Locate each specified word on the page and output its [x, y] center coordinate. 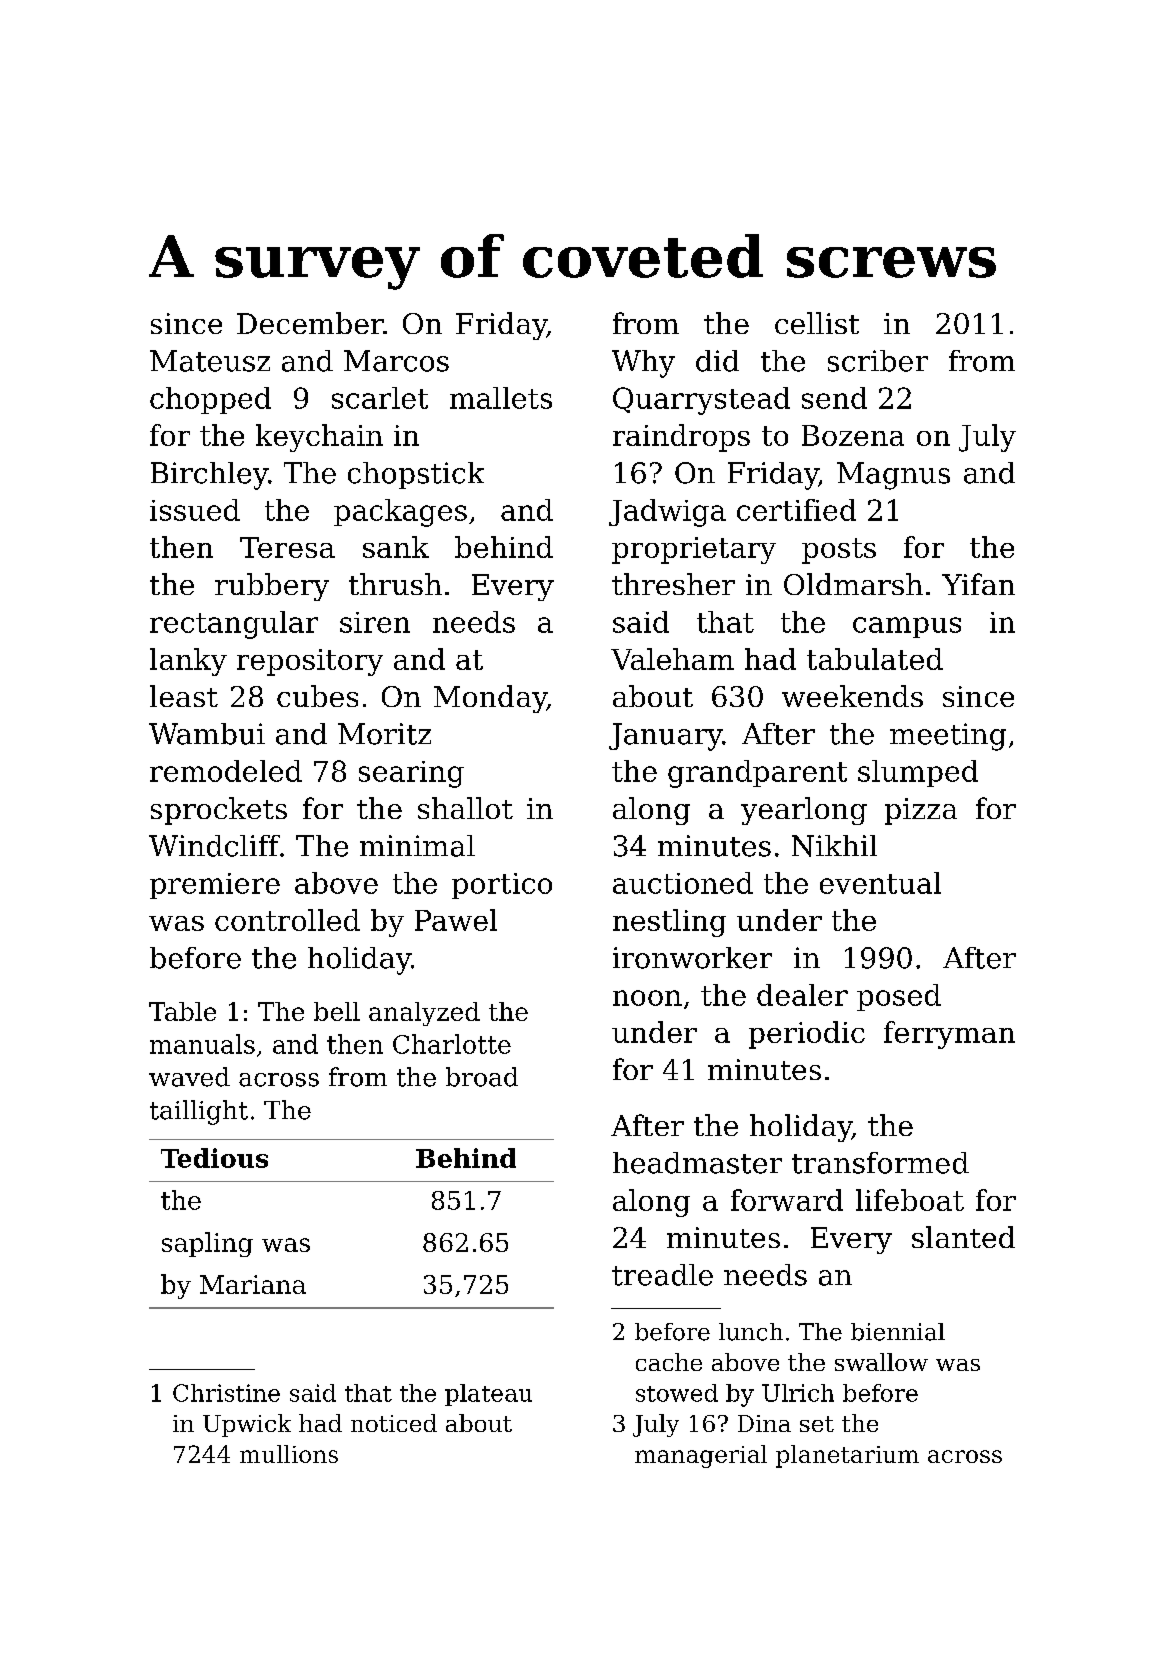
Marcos [396, 361]
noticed [394, 1423]
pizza [921, 811]
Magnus [893, 476]
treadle [662, 1275]
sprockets [219, 811]
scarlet [380, 398]
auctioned [683, 883]
